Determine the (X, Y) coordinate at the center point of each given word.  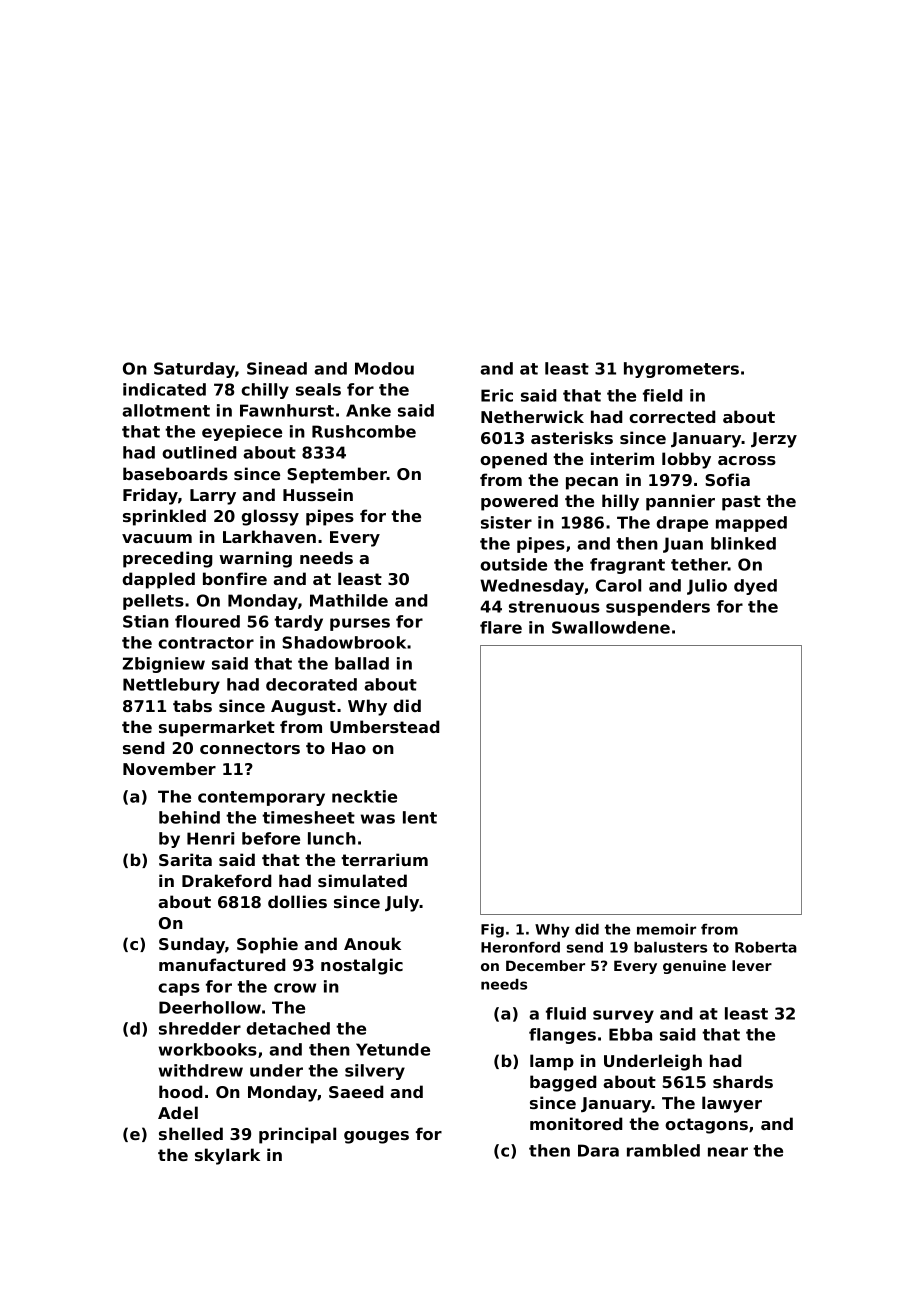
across (747, 460)
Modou (384, 368)
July (402, 903)
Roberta (766, 947)
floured (207, 621)
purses (360, 624)
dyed (755, 587)
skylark (227, 1156)
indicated (164, 389)
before (271, 838)
